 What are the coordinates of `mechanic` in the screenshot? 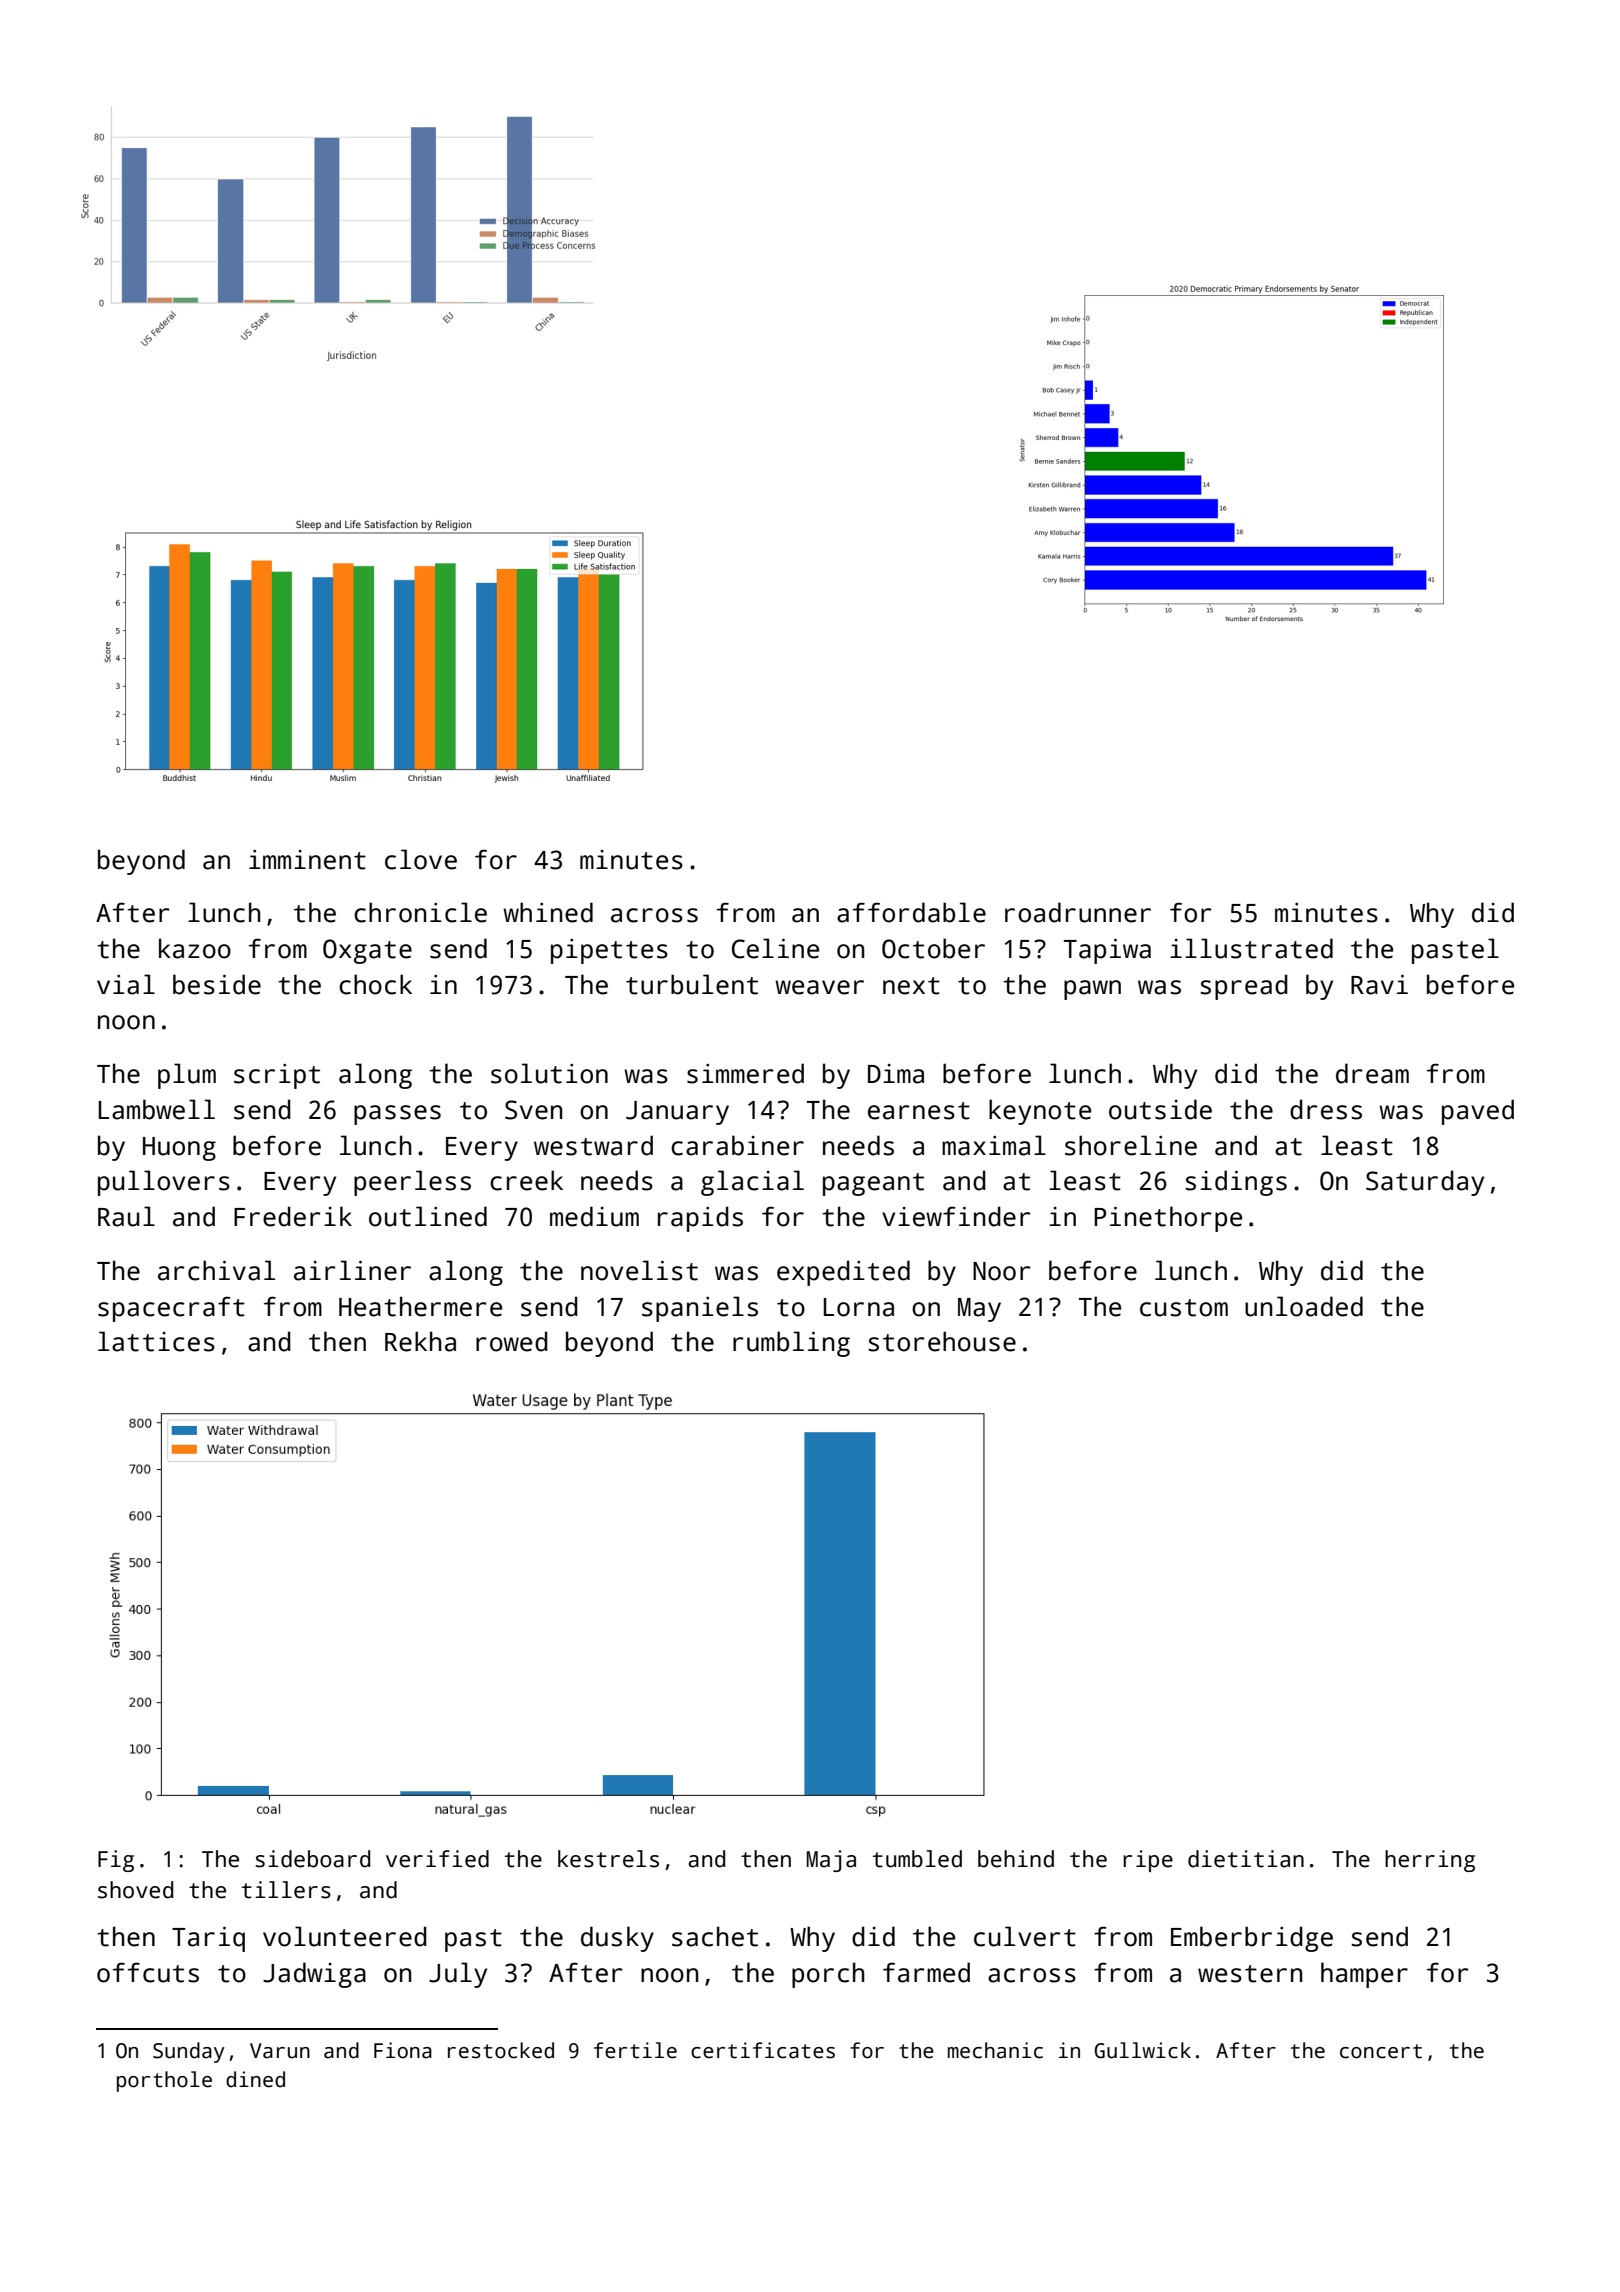 It's located at (995, 2050).
